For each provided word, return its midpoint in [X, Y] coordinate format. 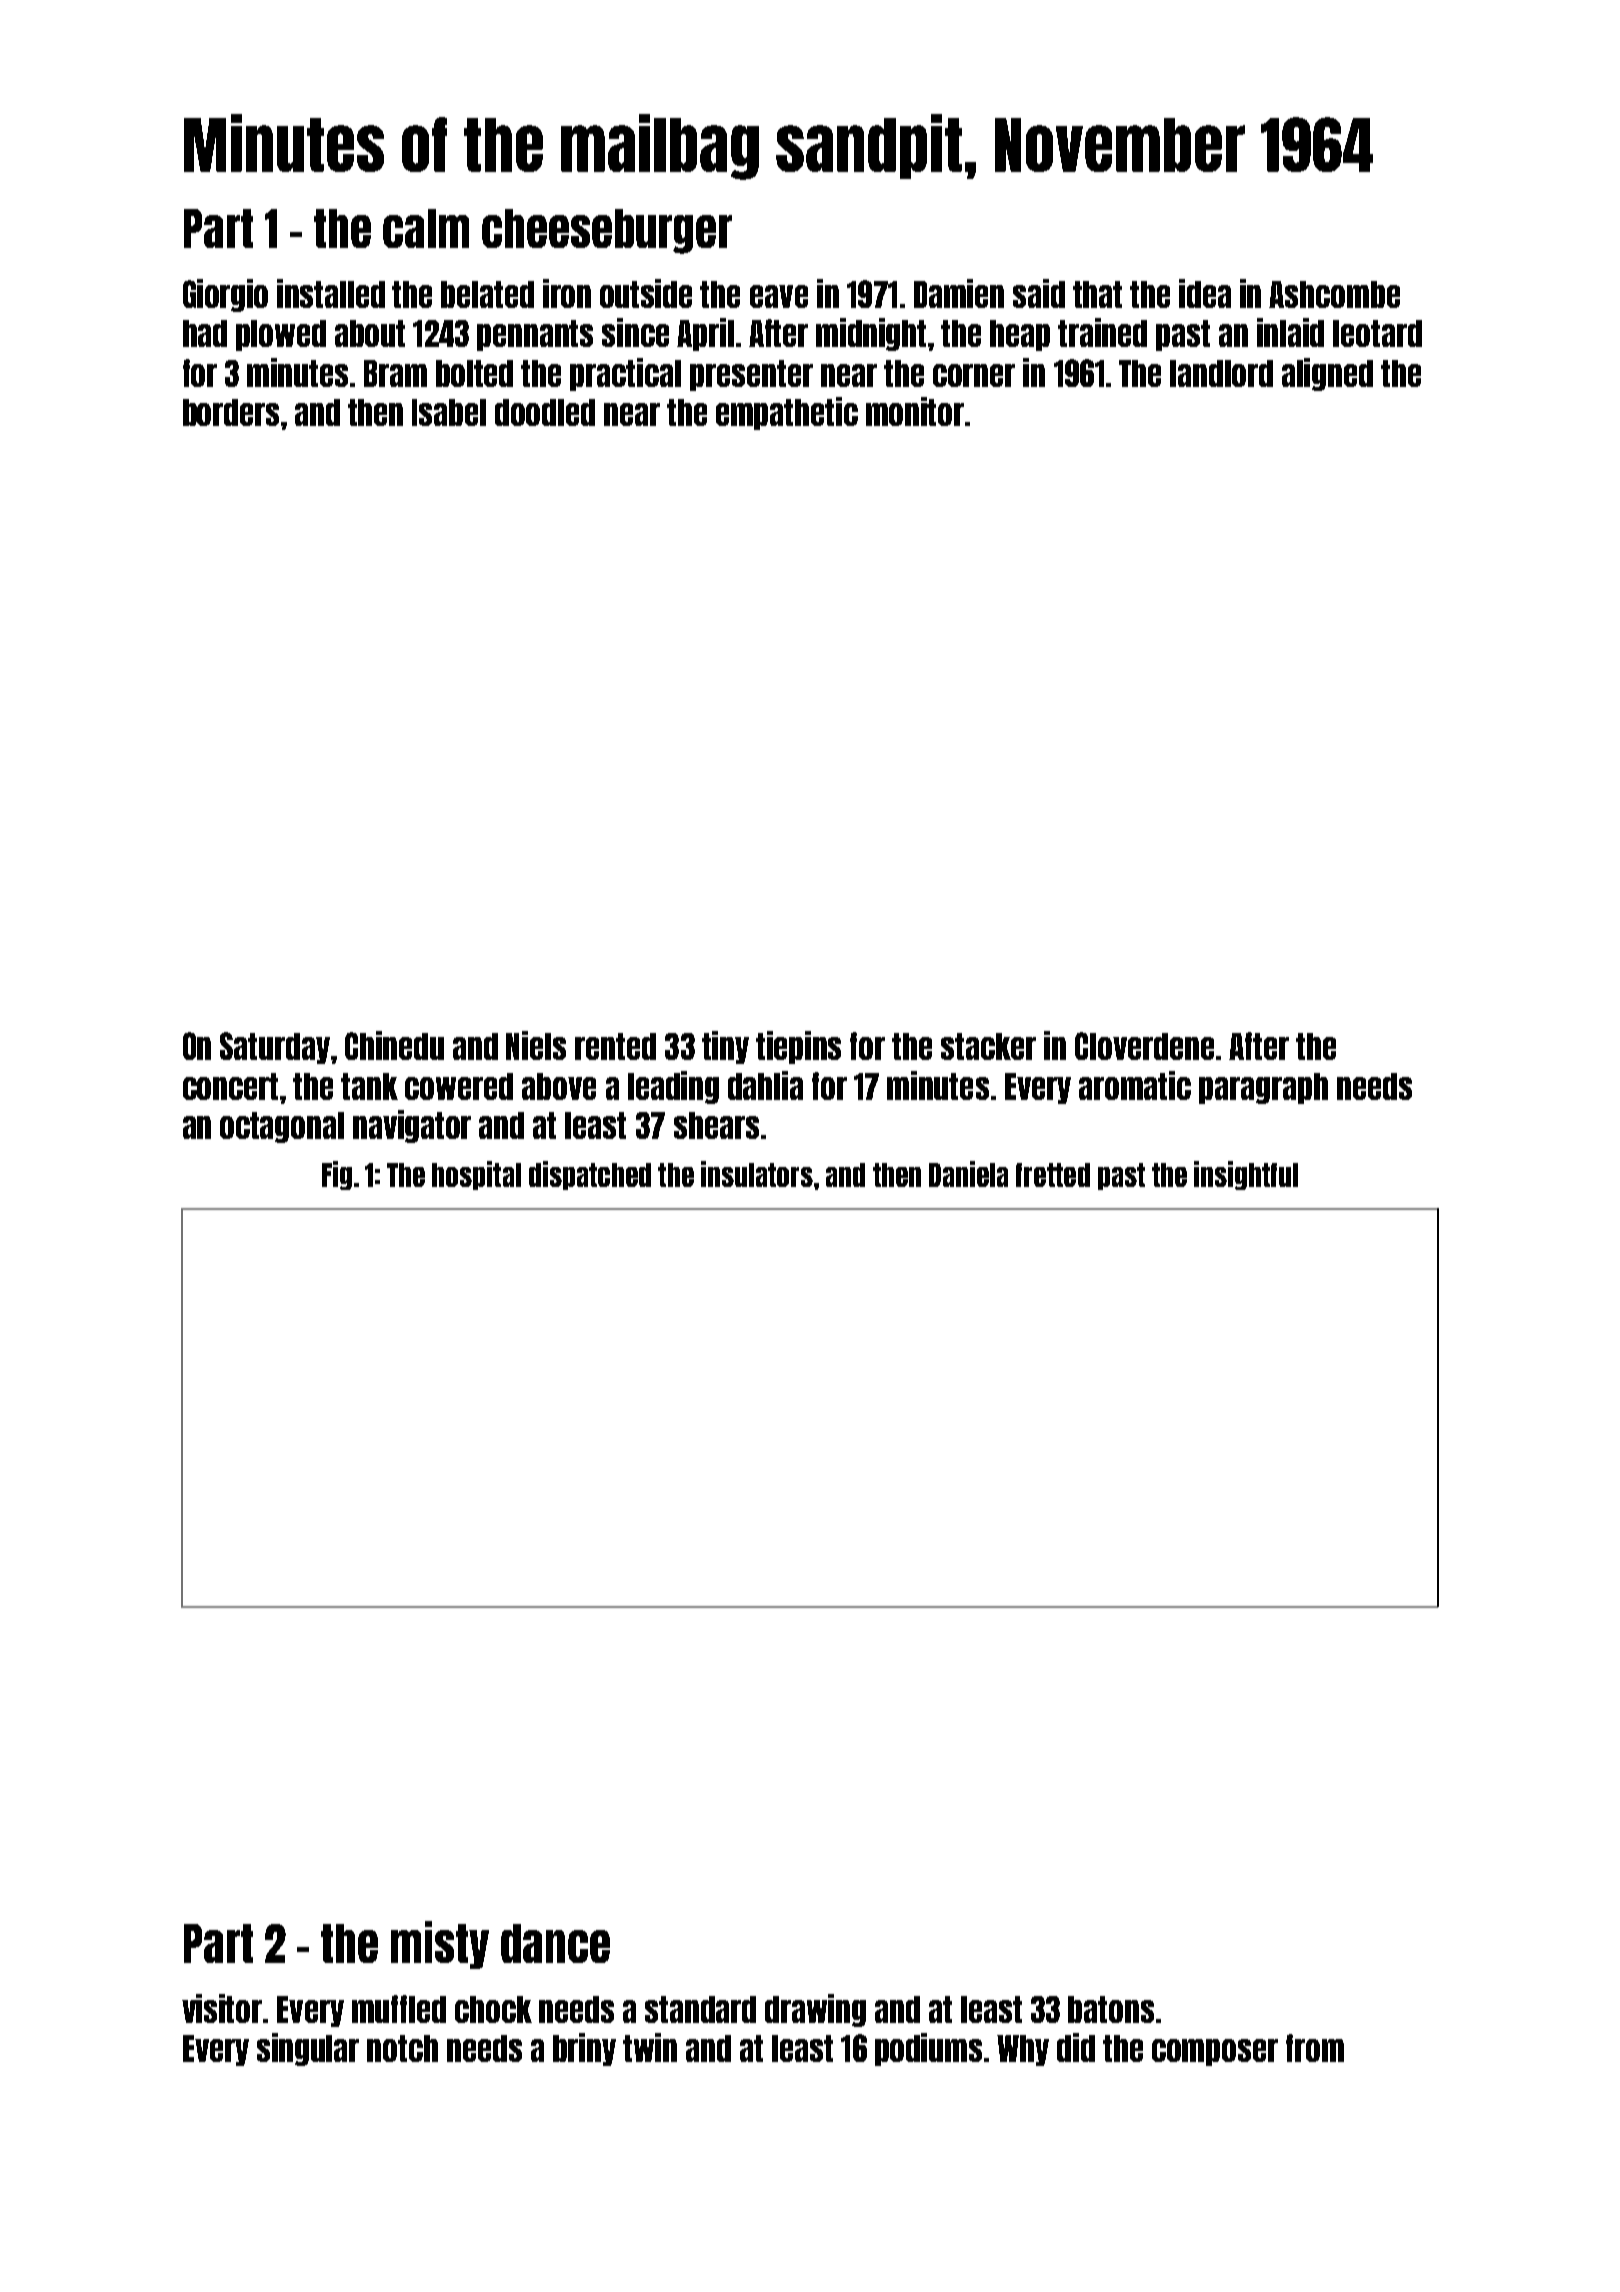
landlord [1221, 373]
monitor [915, 411]
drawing [815, 2010]
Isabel [449, 412]
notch [402, 2048]
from [1315, 2048]
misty [440, 1945]
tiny [725, 1047]
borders [231, 412]
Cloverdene [1144, 1046]
